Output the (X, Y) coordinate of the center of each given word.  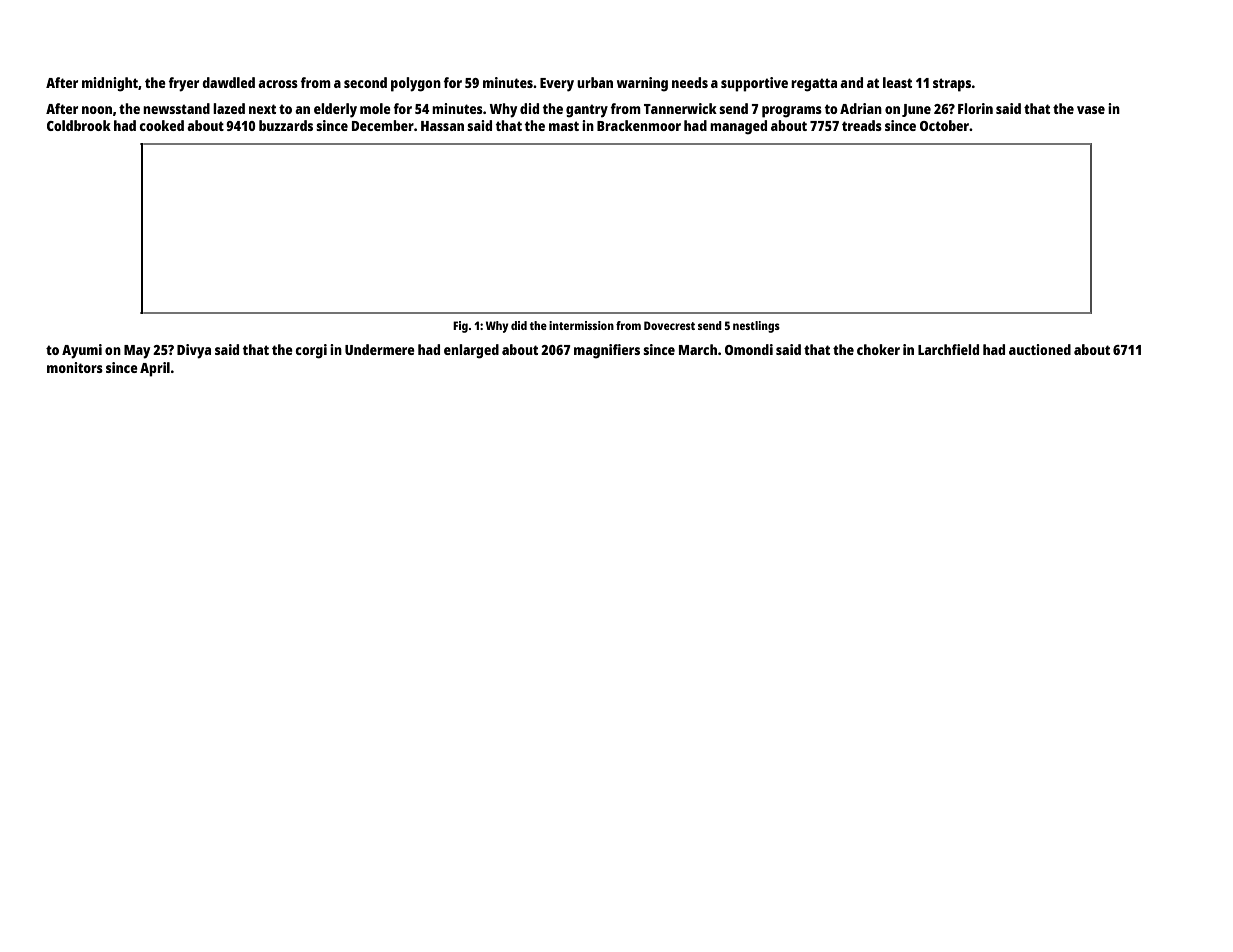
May (137, 352)
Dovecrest (669, 325)
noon (97, 110)
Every (557, 85)
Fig (460, 327)
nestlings (756, 327)
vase (1091, 110)
